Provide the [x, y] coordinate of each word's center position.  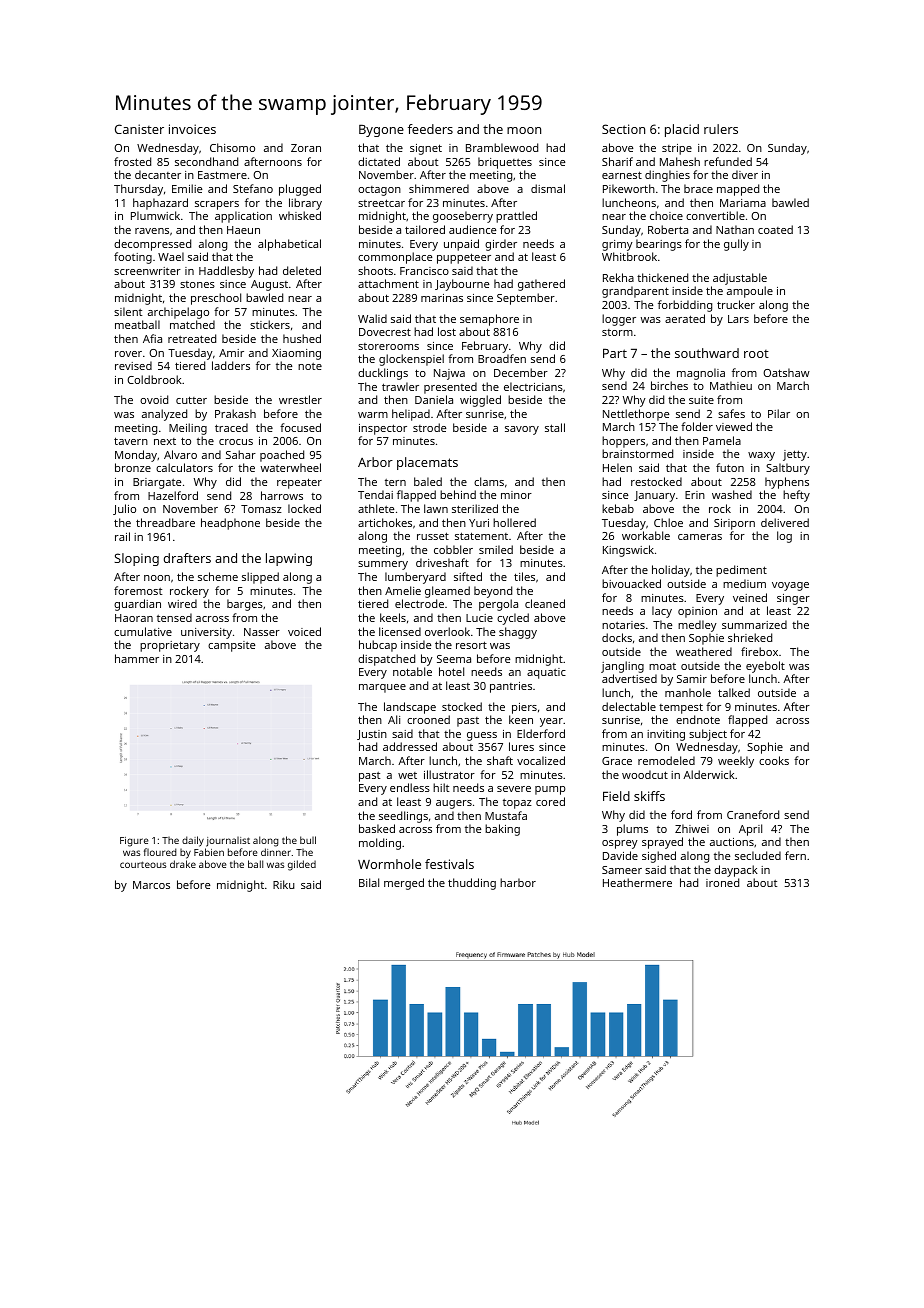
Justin [372, 735]
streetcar [381, 203]
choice [666, 215]
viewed [734, 426]
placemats [427, 463]
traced [231, 427]
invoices [192, 129]
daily [193, 841]
